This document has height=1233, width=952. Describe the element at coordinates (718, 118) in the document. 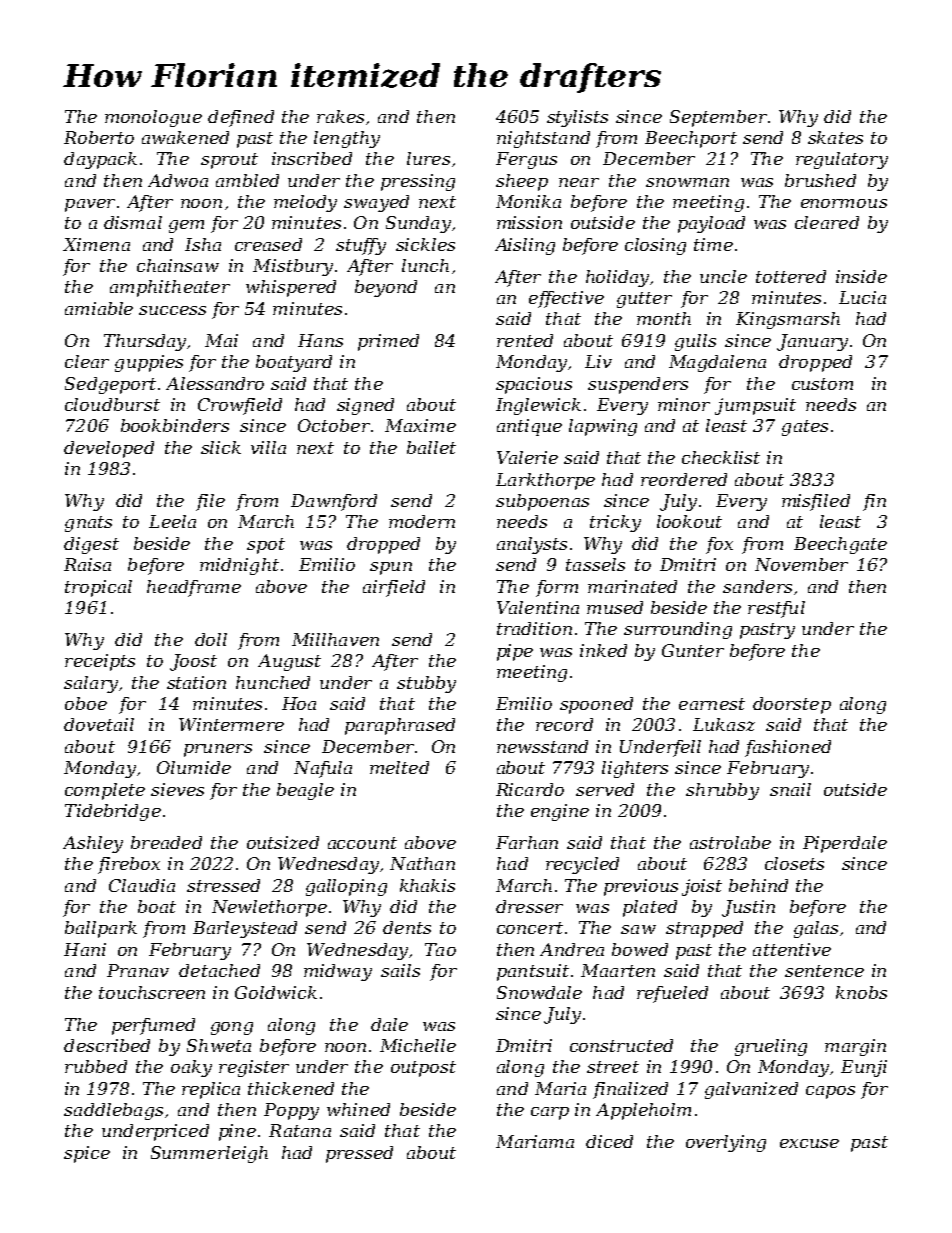

I see `September` at that location.
